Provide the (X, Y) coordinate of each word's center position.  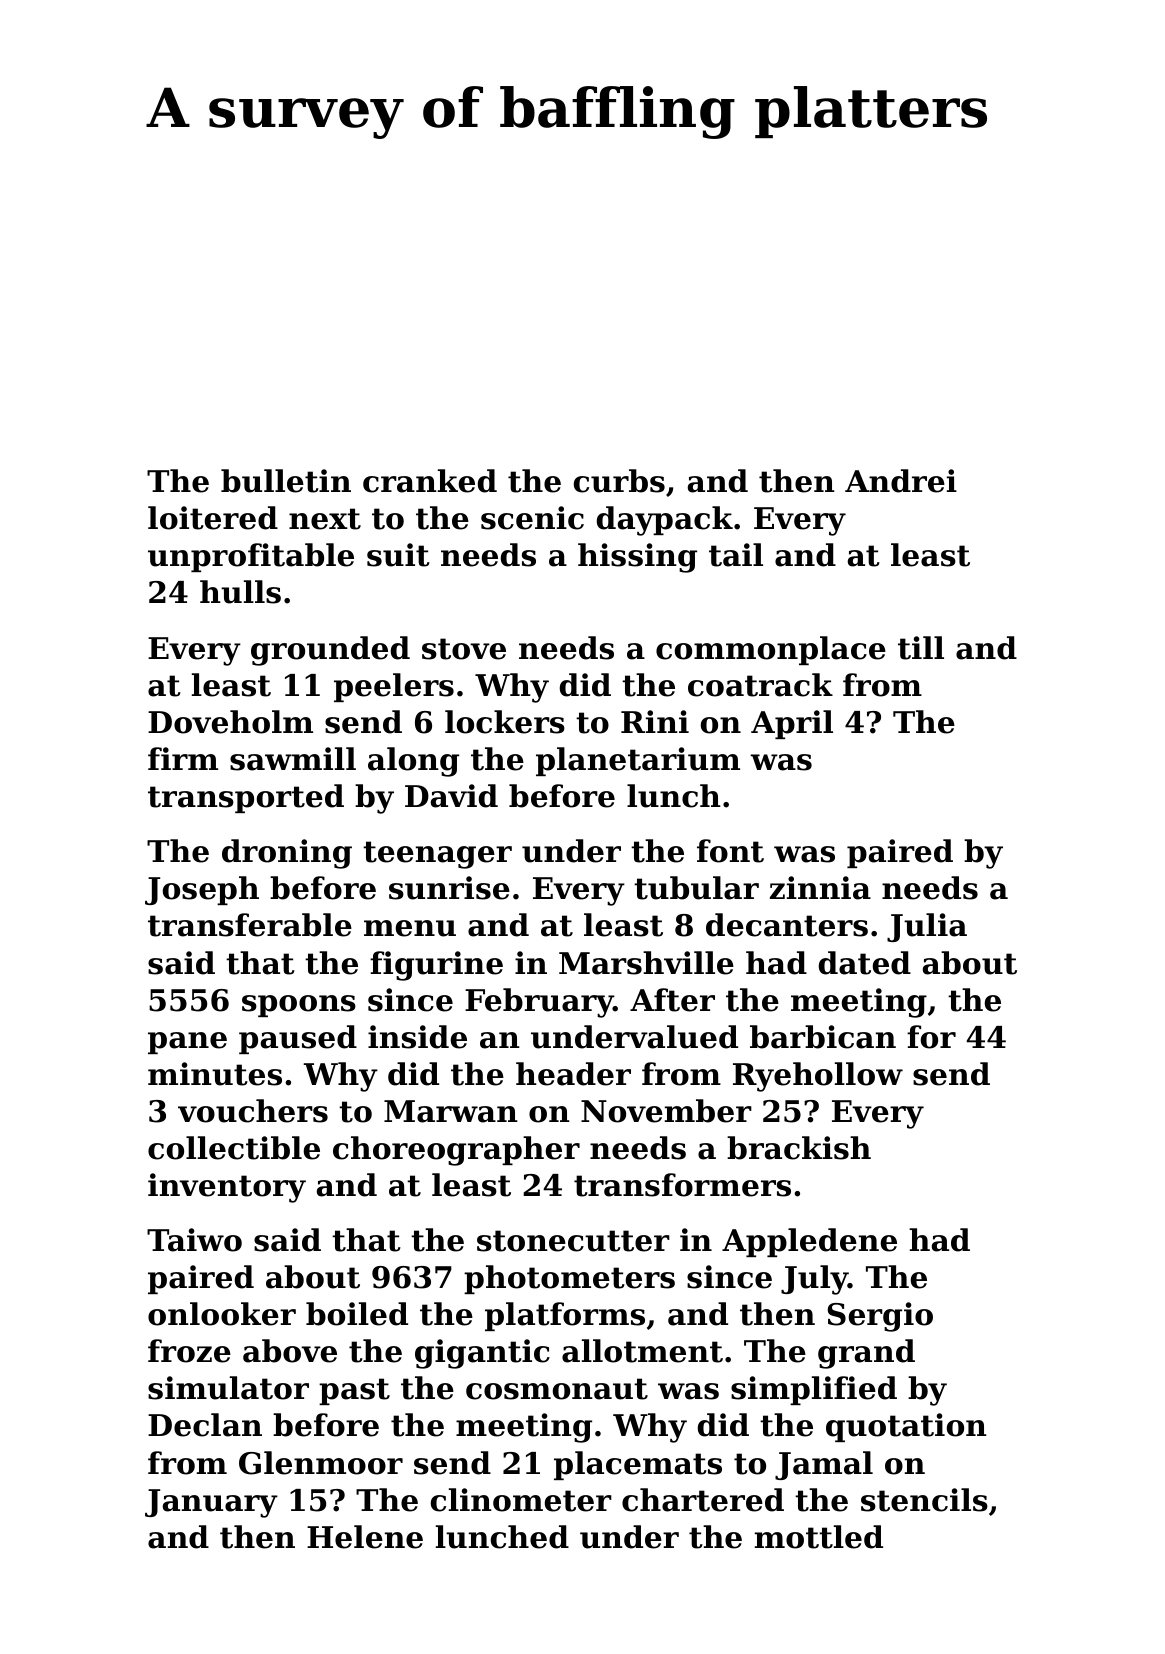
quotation (906, 1427)
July (814, 1280)
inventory (227, 1188)
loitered (213, 518)
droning (287, 854)
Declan (205, 1425)
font (730, 851)
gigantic (482, 1354)
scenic (532, 518)
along (413, 762)
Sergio (880, 1317)
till (921, 648)
